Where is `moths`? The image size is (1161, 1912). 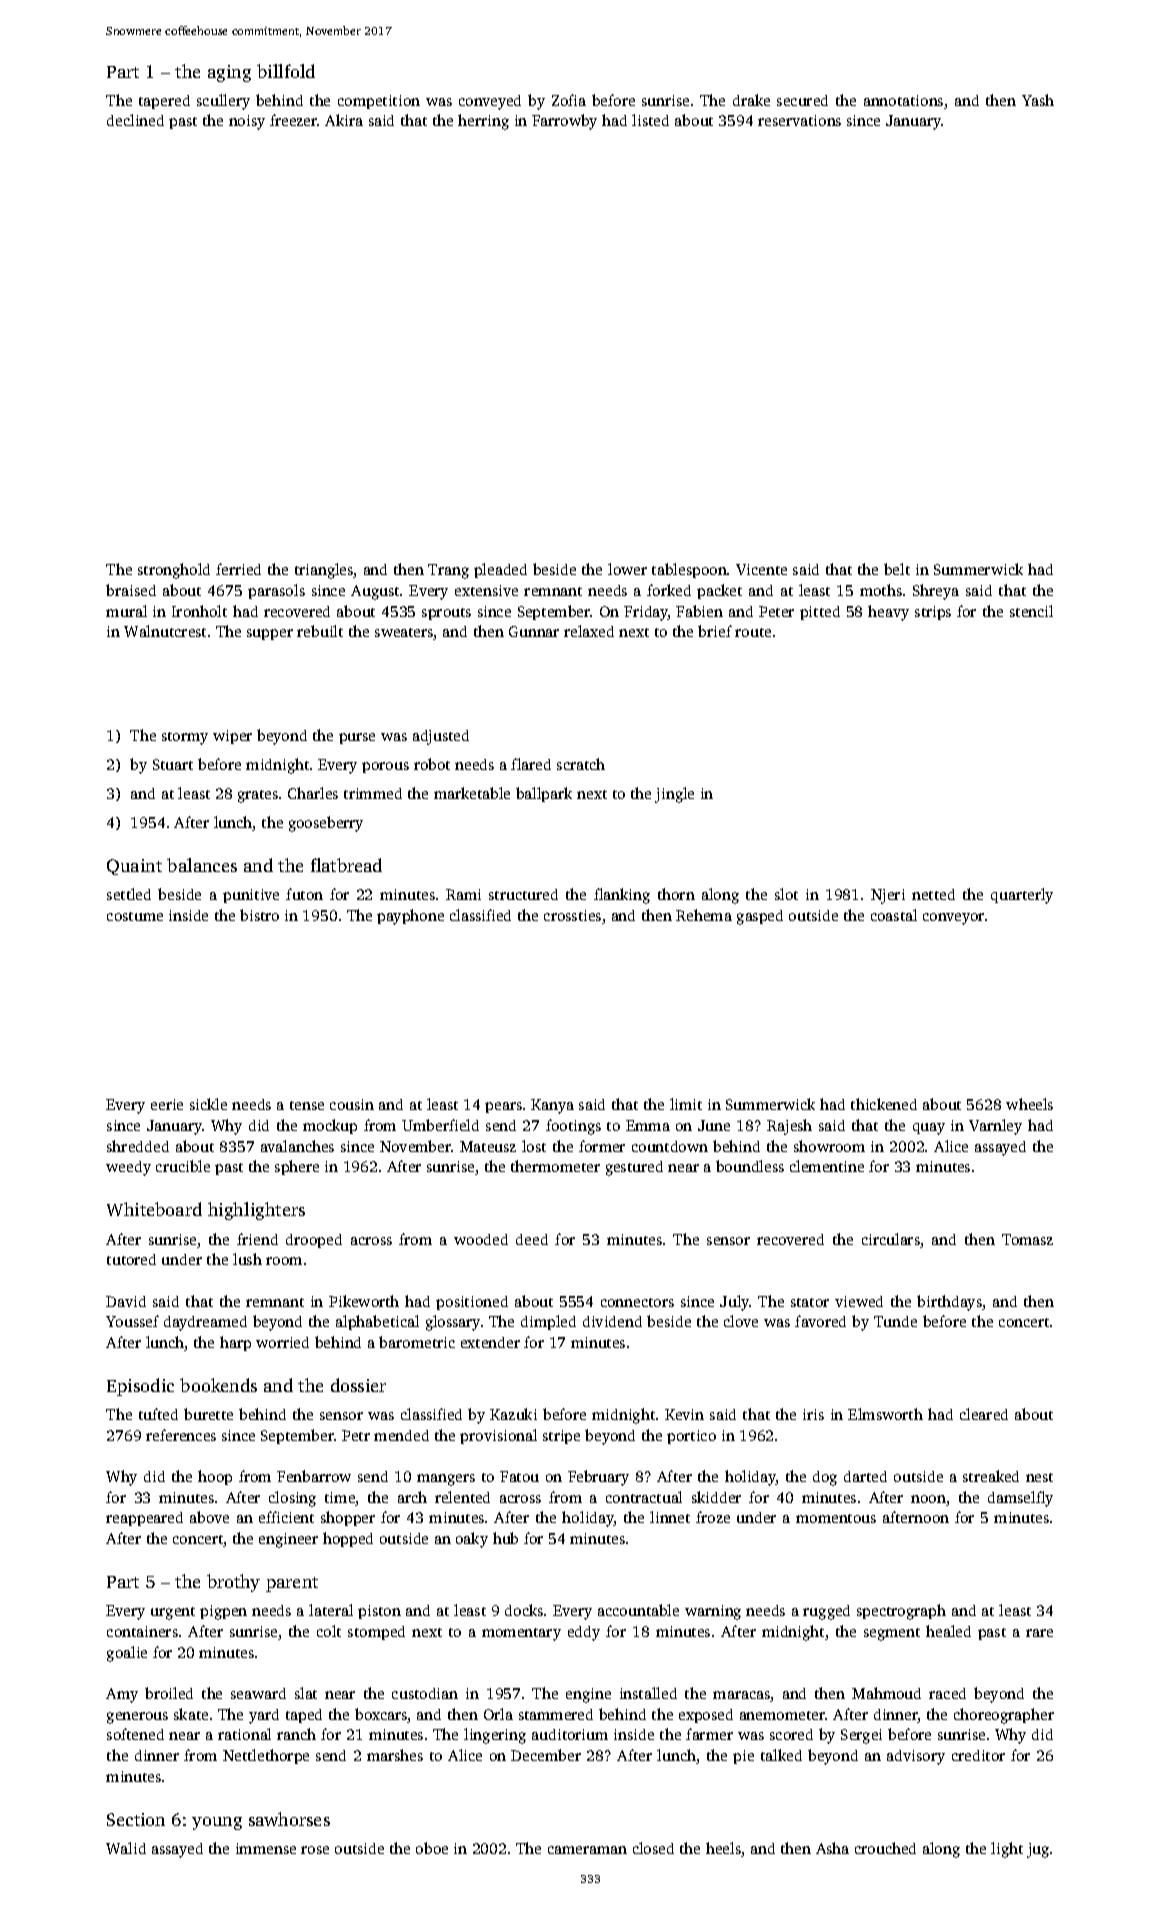 moths is located at coordinates (881, 590).
